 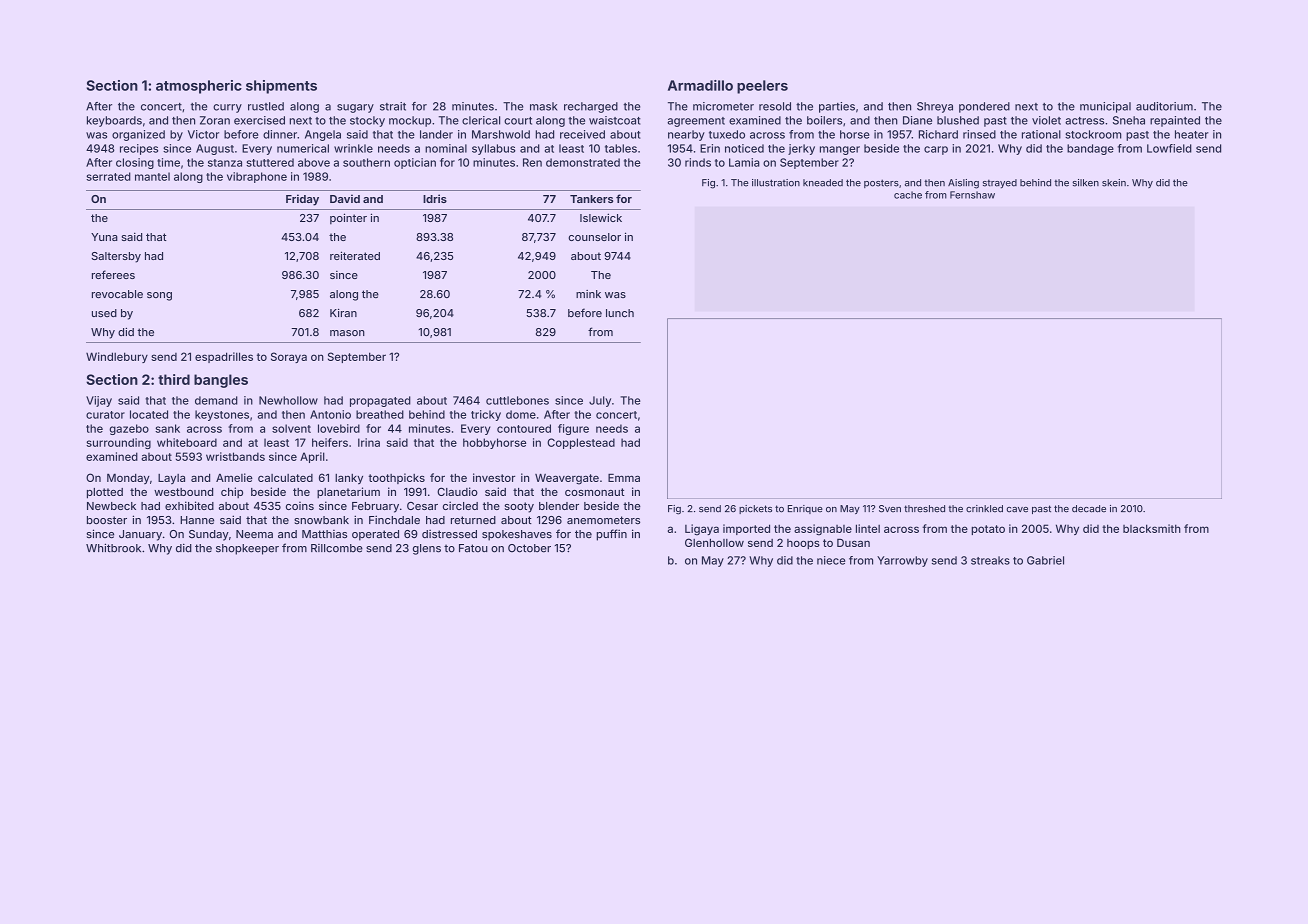 What do you see at coordinates (281, 87) in the image?
I see `shipments` at bounding box center [281, 87].
